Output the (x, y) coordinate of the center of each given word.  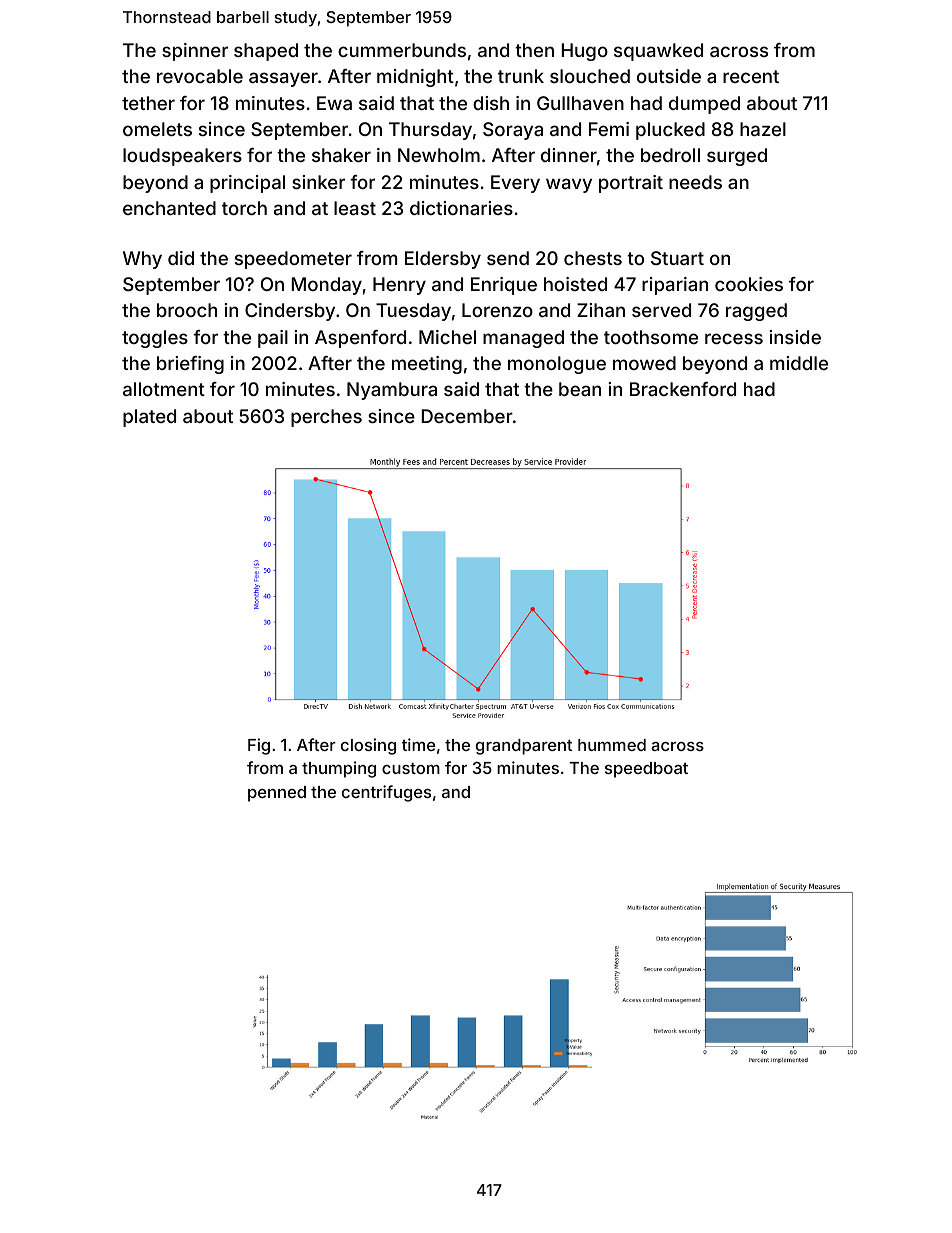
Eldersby (443, 260)
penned (277, 794)
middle (799, 363)
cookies (749, 284)
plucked (670, 131)
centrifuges (386, 793)
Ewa (334, 103)
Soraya (513, 131)
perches (326, 418)
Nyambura (392, 391)
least (355, 208)
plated (149, 418)
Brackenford (683, 389)
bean (580, 389)
